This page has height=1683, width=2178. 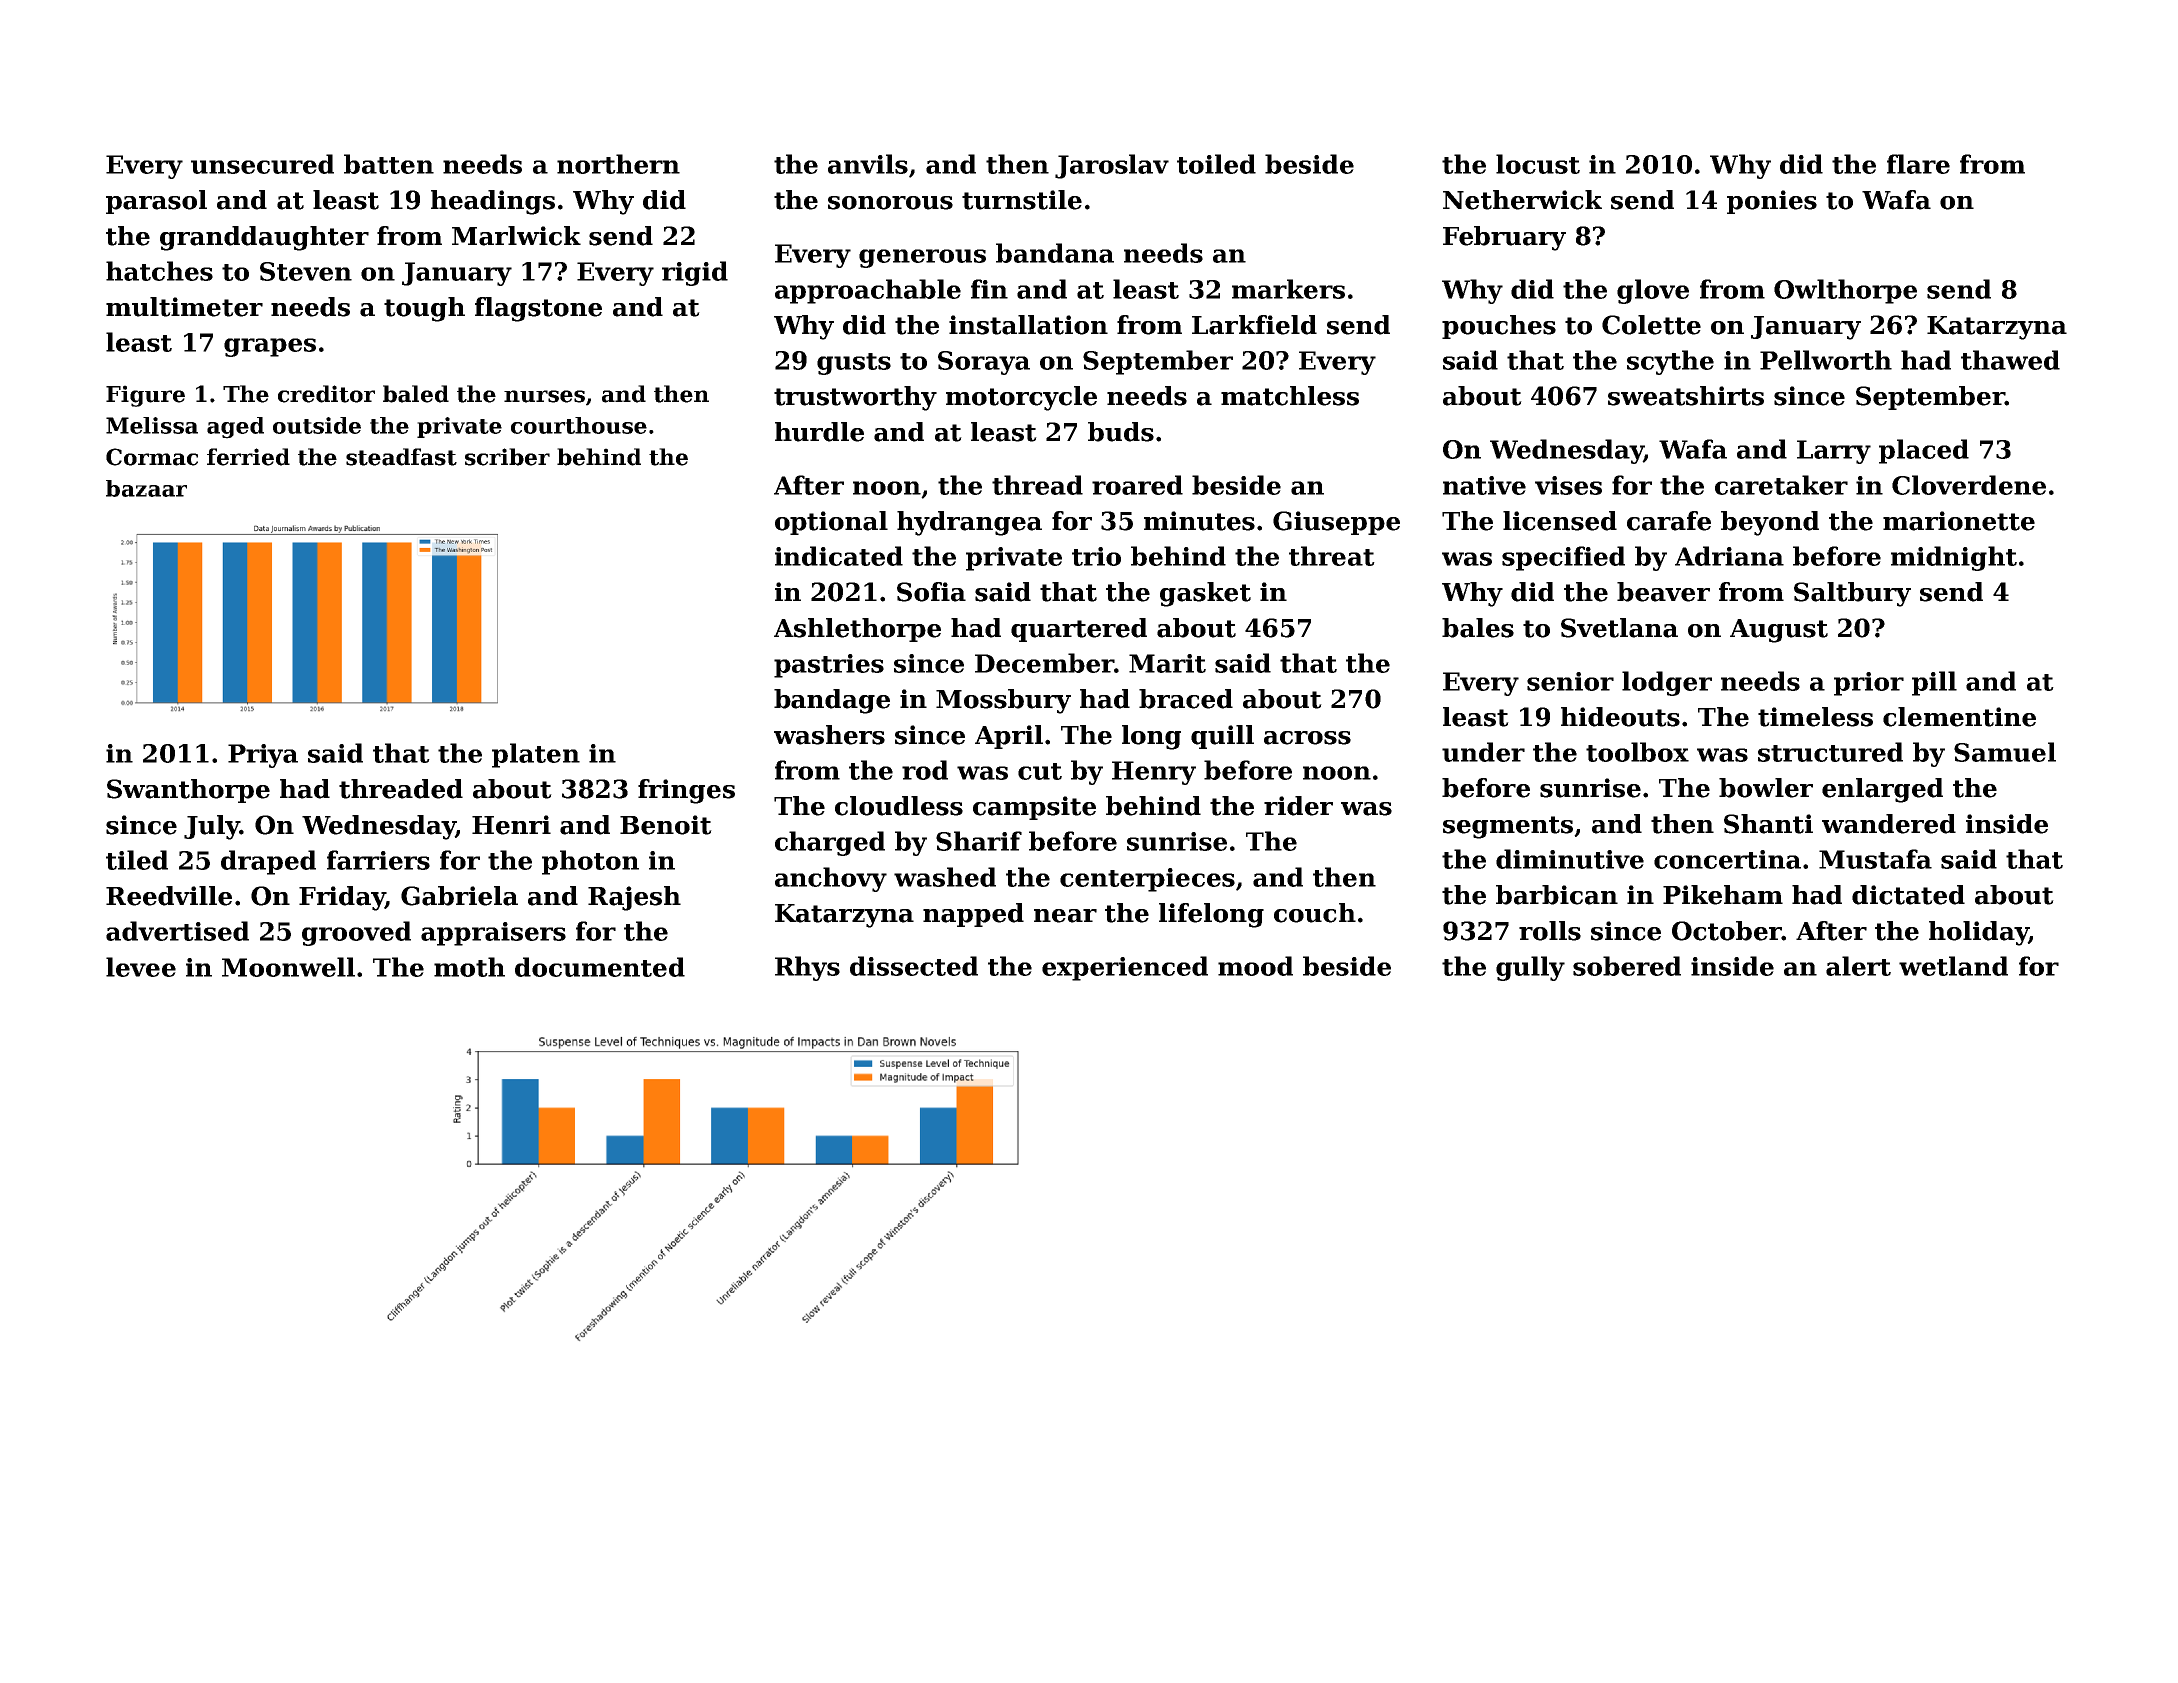 I want to click on Swanthorpe, so click(x=188, y=791).
